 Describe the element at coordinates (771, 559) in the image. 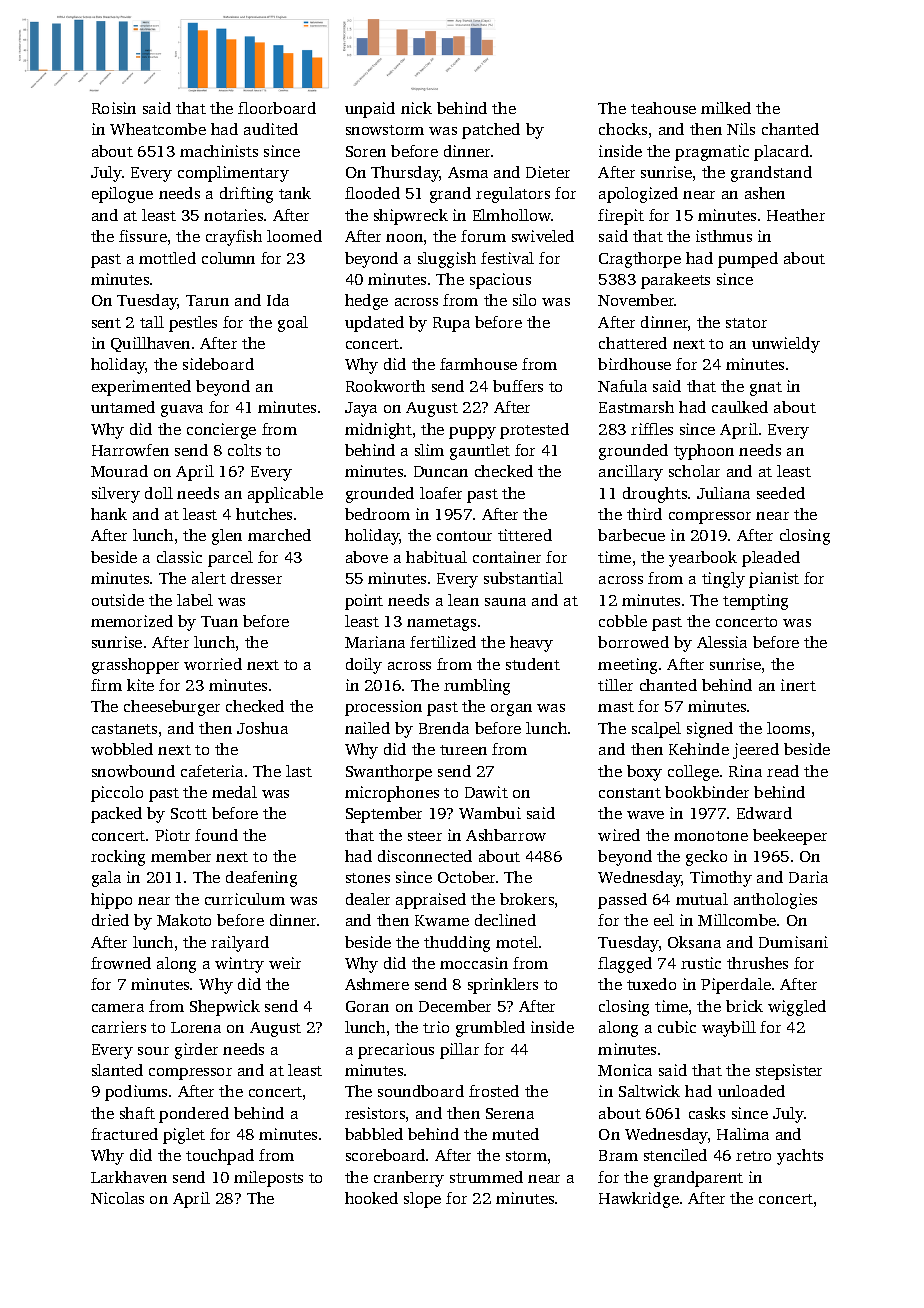

I see `pleaded` at that location.
